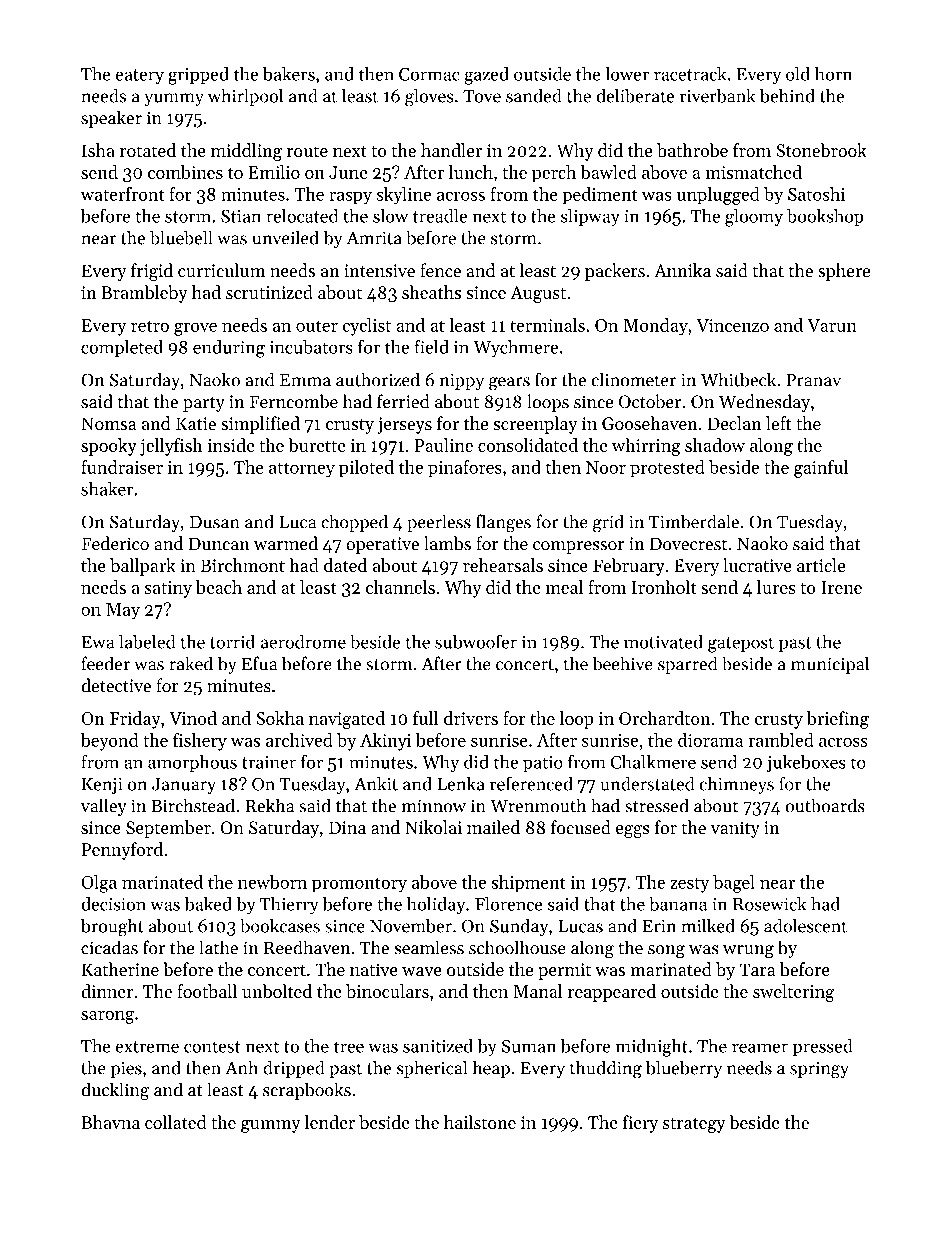 The width and height of the document is (952, 1233). I want to click on Stonebrook, so click(821, 150).
